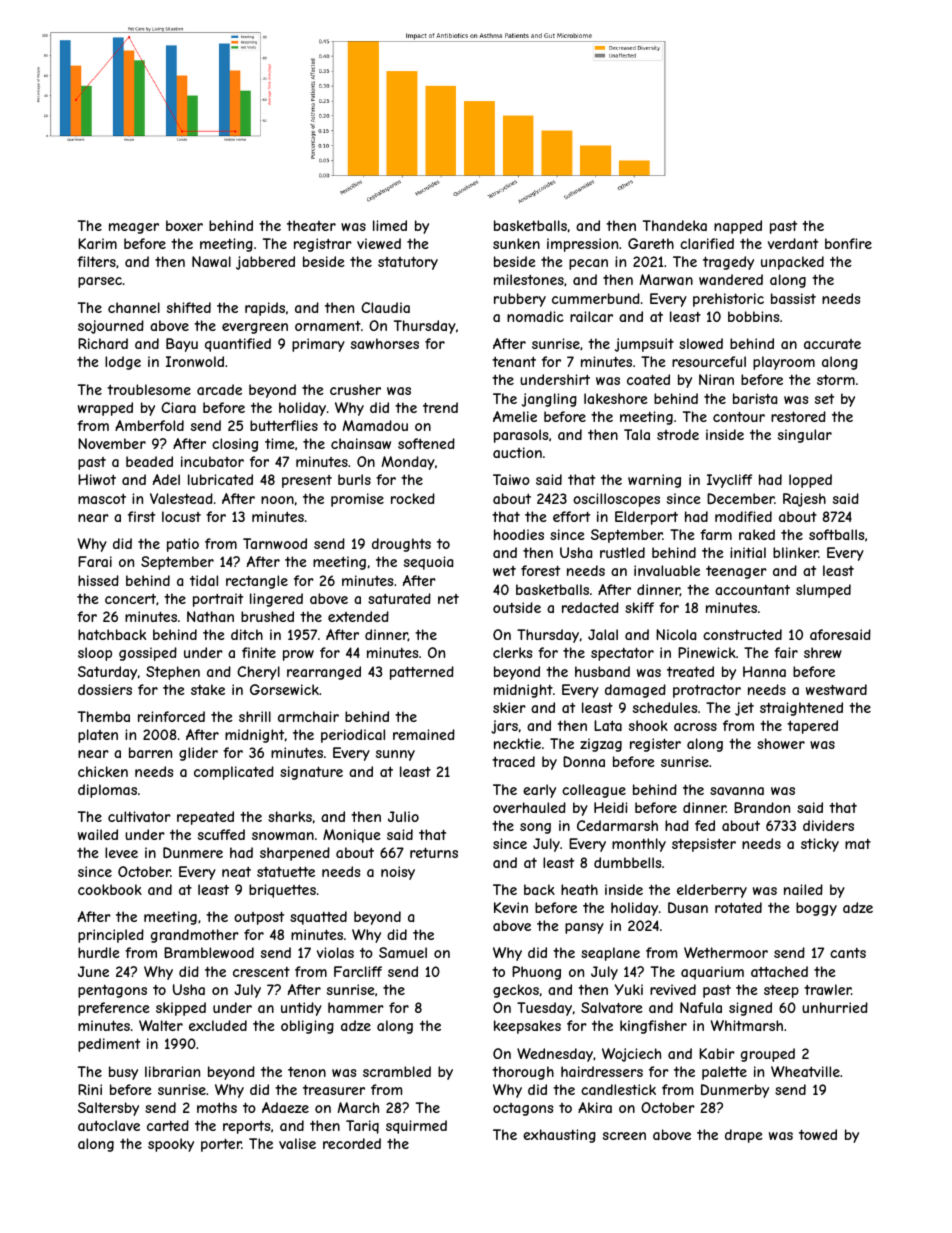  Describe the element at coordinates (385, 307) in the document. I see `Claudia` at that location.
